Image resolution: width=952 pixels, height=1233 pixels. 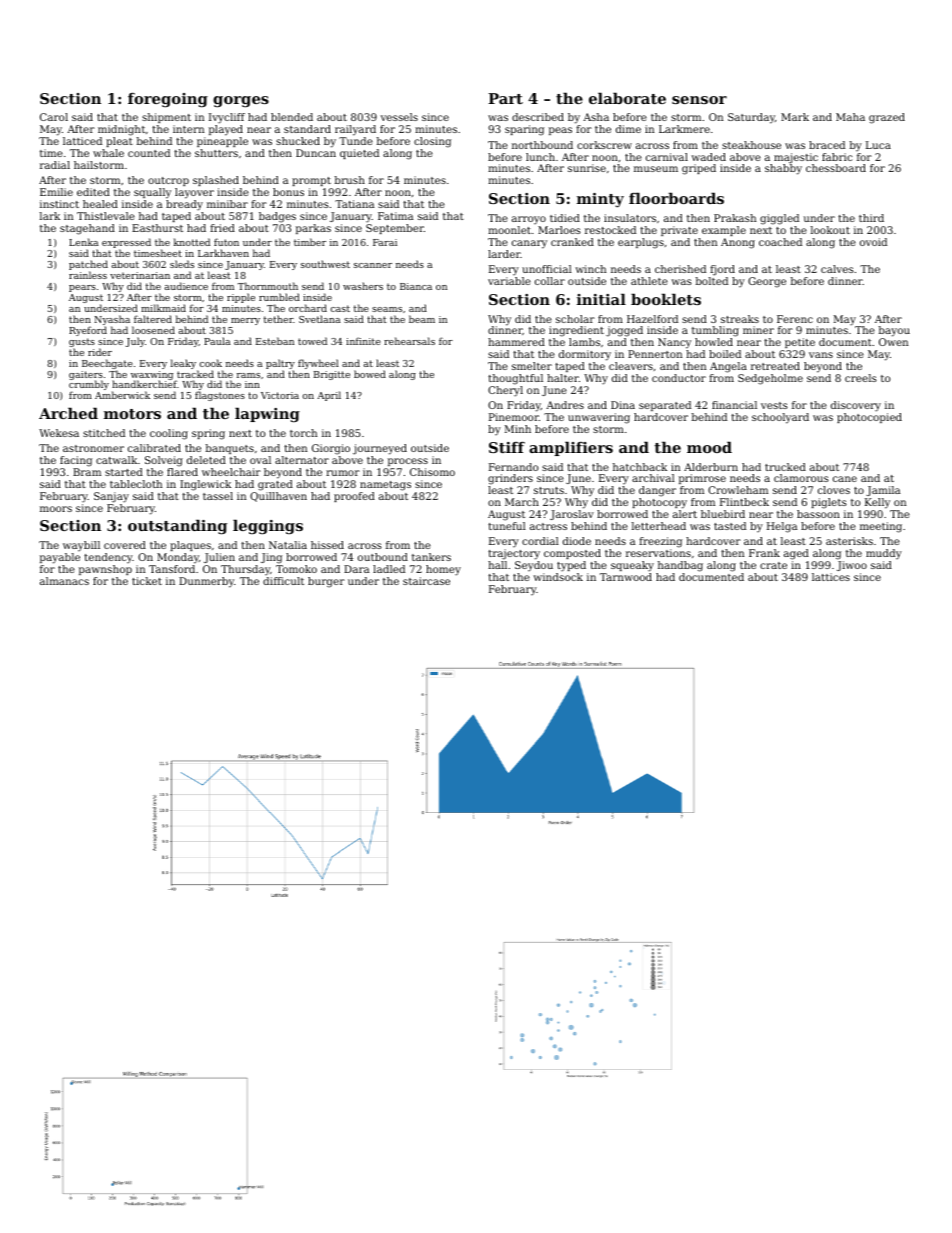 What do you see at coordinates (836, 168) in the document?
I see `chessboard` at bounding box center [836, 168].
